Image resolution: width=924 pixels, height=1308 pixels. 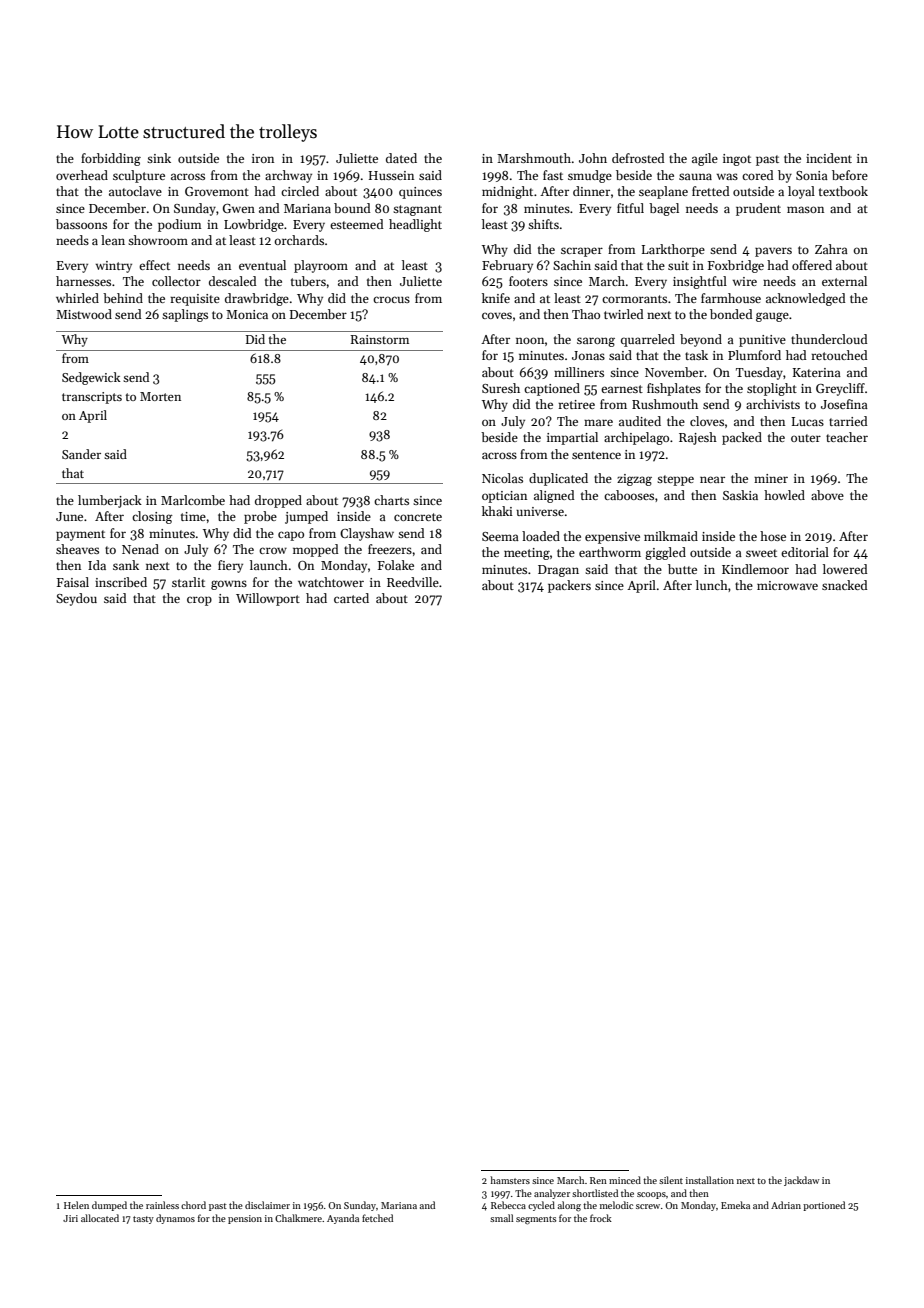 What do you see at coordinates (160, 396) in the screenshot?
I see `Morten` at bounding box center [160, 396].
